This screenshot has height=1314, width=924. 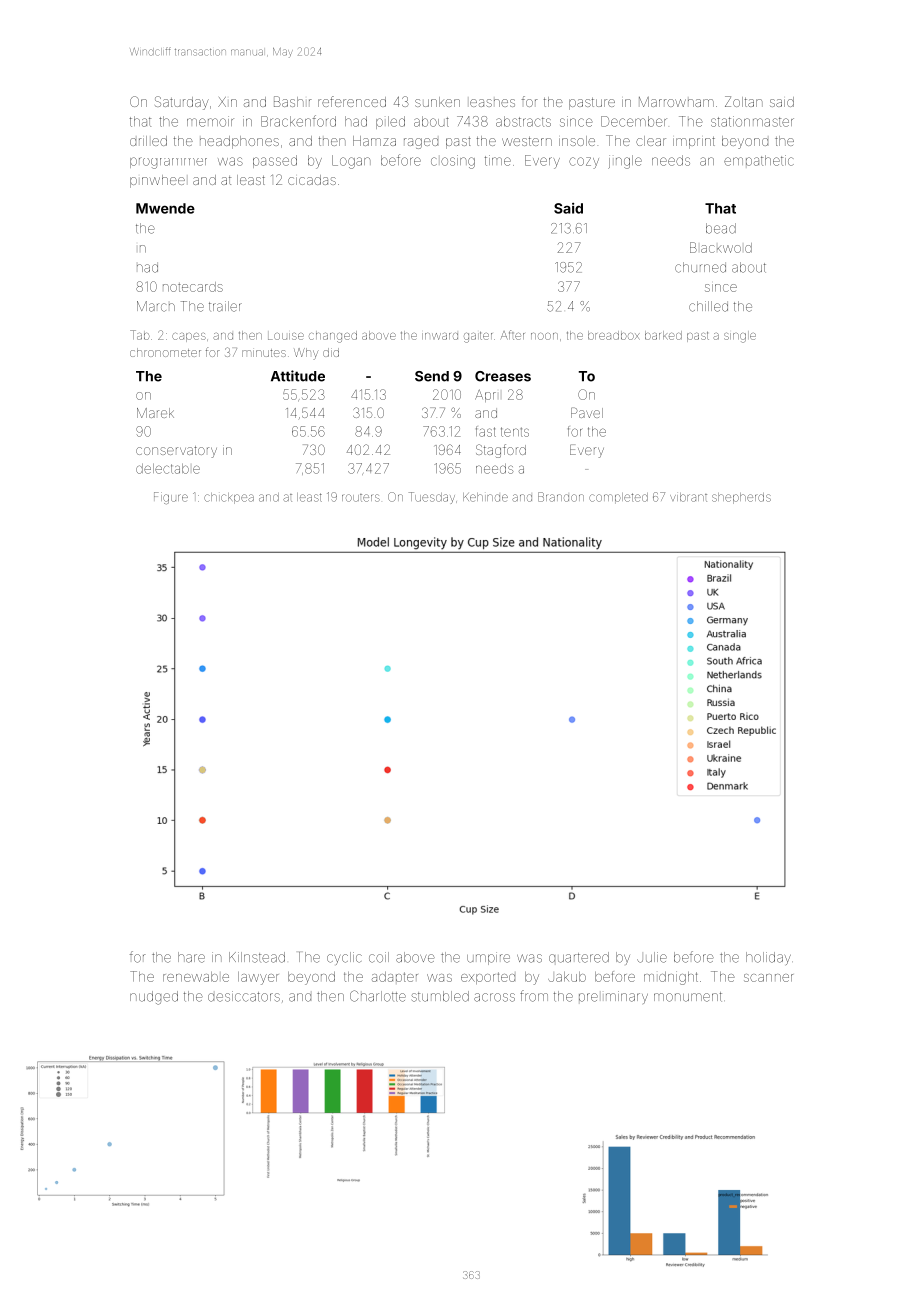 I want to click on Send, so click(x=432, y=376).
